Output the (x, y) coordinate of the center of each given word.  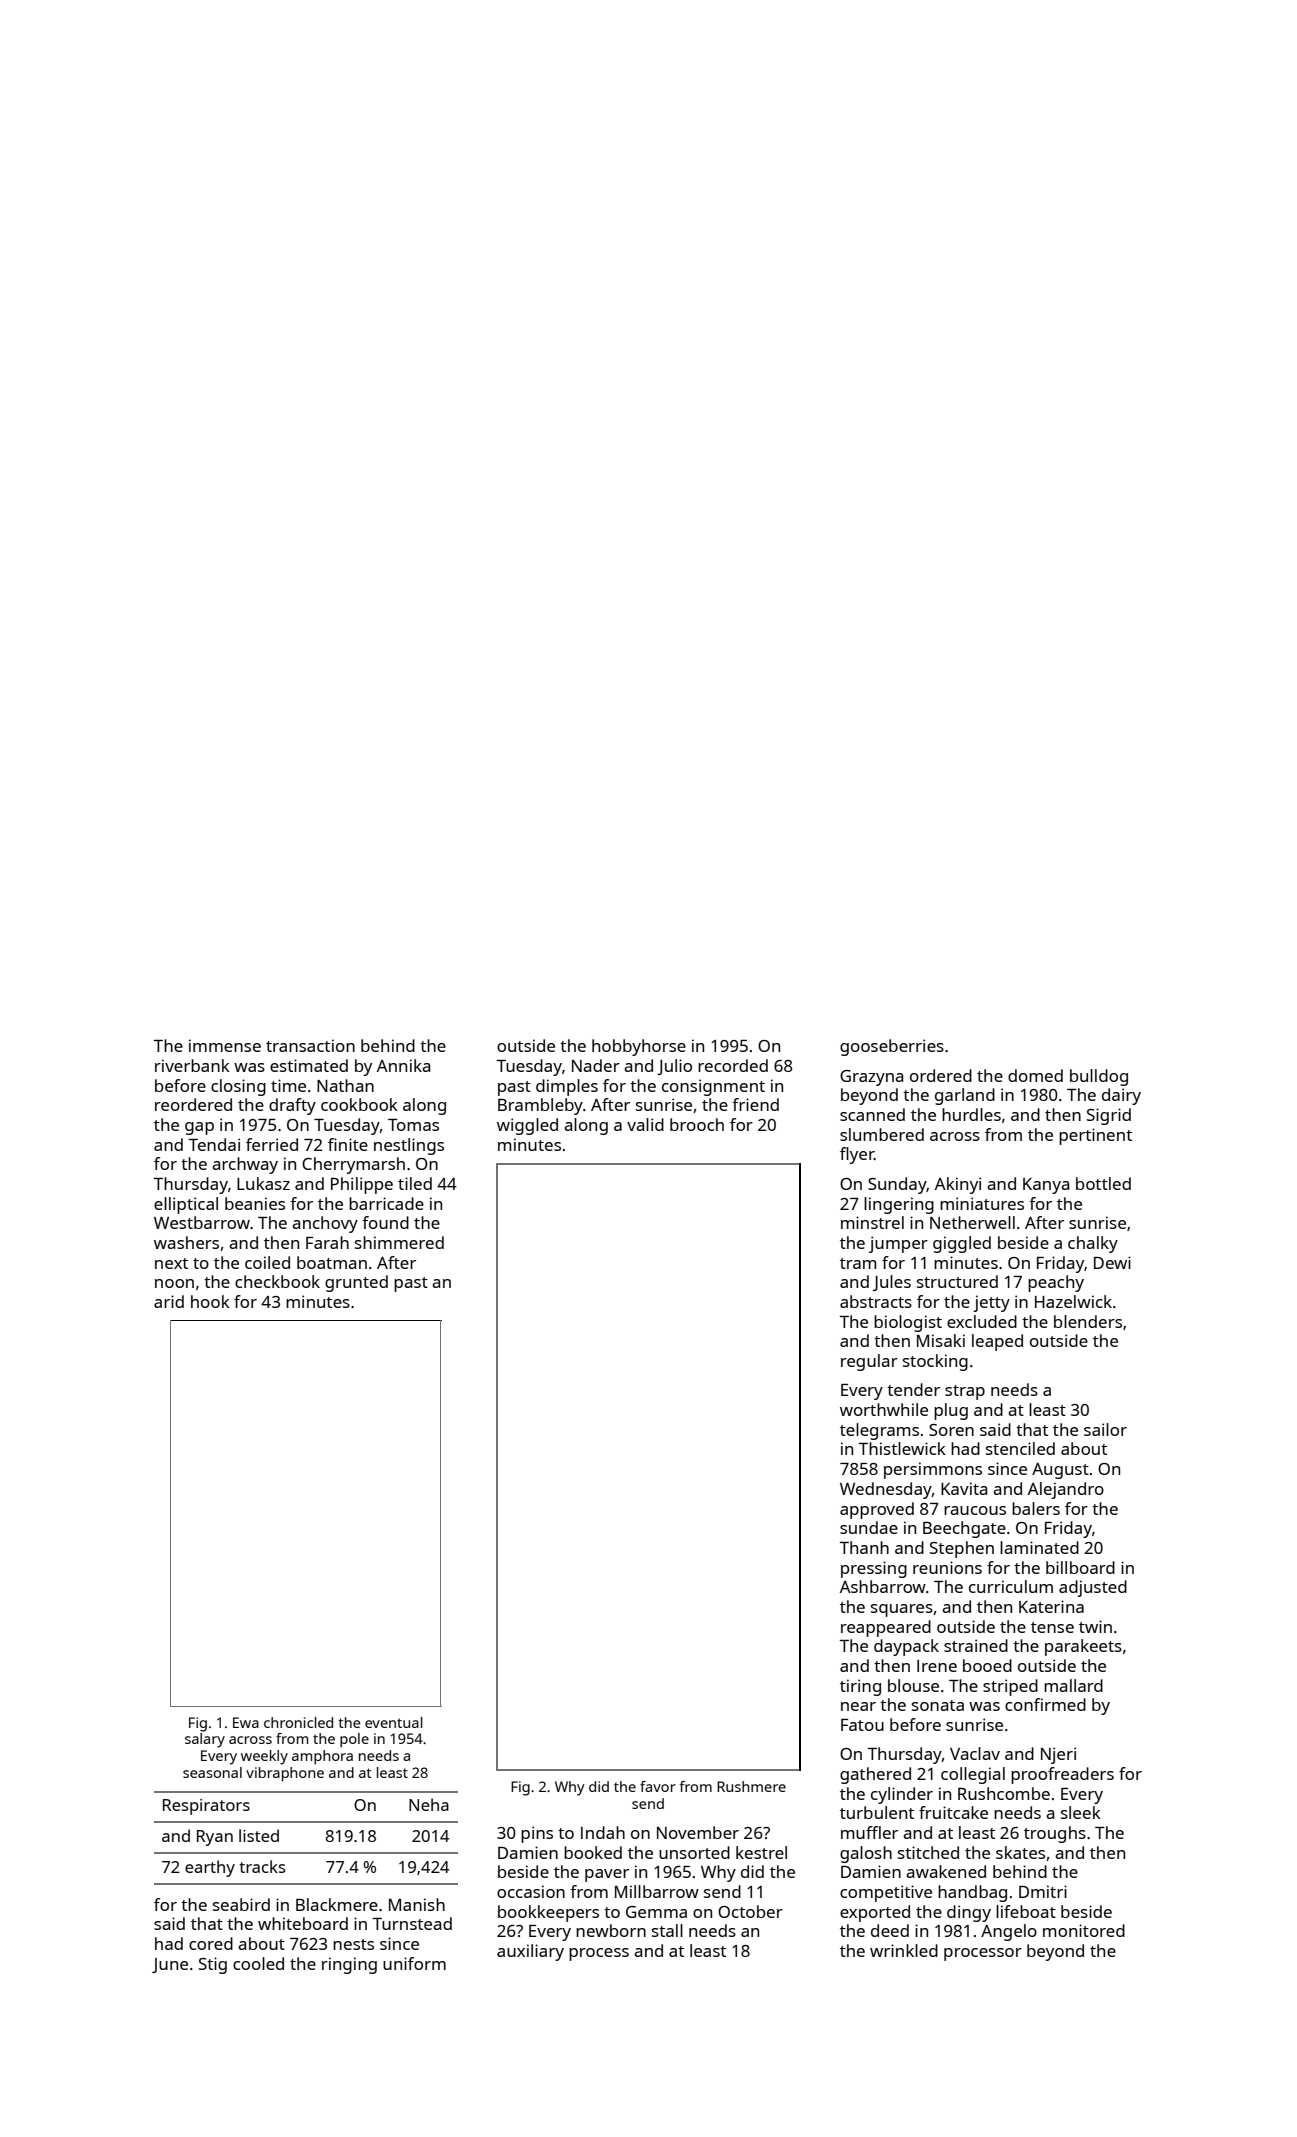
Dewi (1112, 1262)
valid (645, 1124)
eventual (394, 1722)
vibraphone (285, 1774)
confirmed (1045, 1704)
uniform (414, 1963)
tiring (860, 1687)
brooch (697, 1124)
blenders (1088, 1321)
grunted (356, 1283)
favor (658, 1786)
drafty (292, 1106)
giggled (962, 1244)
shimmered (399, 1242)
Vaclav (975, 1753)
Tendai (214, 1144)
